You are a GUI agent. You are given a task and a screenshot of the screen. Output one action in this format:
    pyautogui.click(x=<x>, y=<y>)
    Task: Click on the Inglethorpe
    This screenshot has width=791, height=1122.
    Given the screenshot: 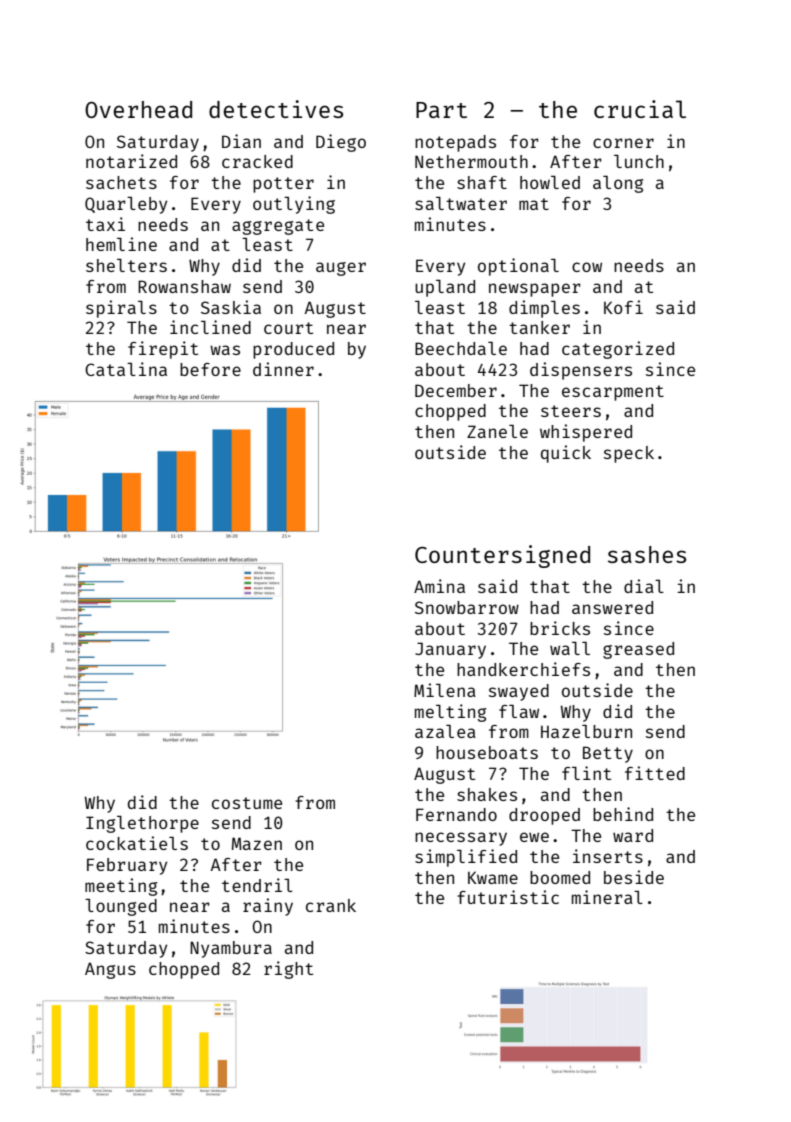 What is the action you would take?
    pyautogui.click(x=142, y=824)
